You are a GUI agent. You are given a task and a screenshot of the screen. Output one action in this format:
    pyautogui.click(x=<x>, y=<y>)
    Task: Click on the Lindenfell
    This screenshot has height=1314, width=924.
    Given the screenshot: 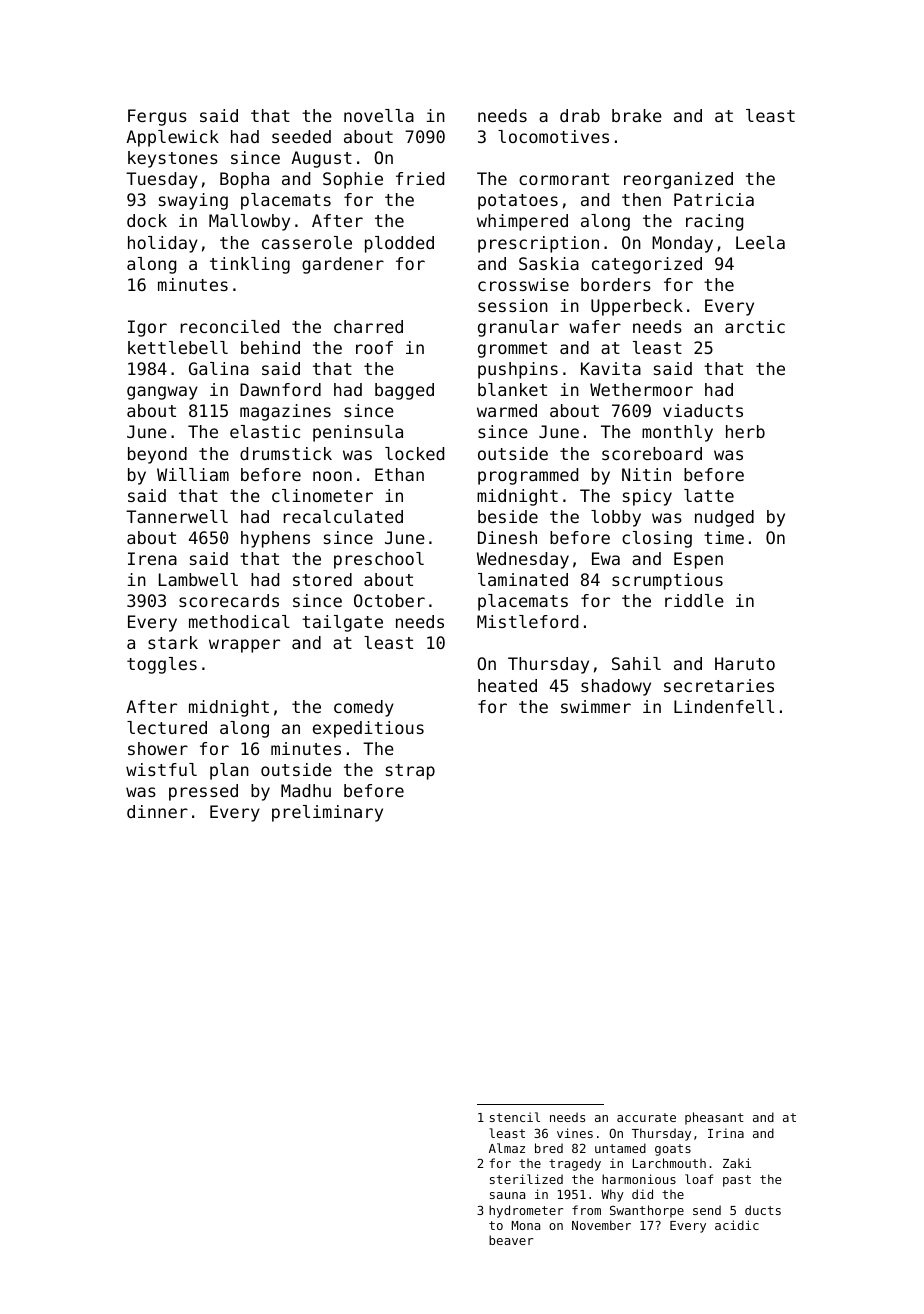 What is the action you would take?
    pyautogui.click(x=724, y=706)
